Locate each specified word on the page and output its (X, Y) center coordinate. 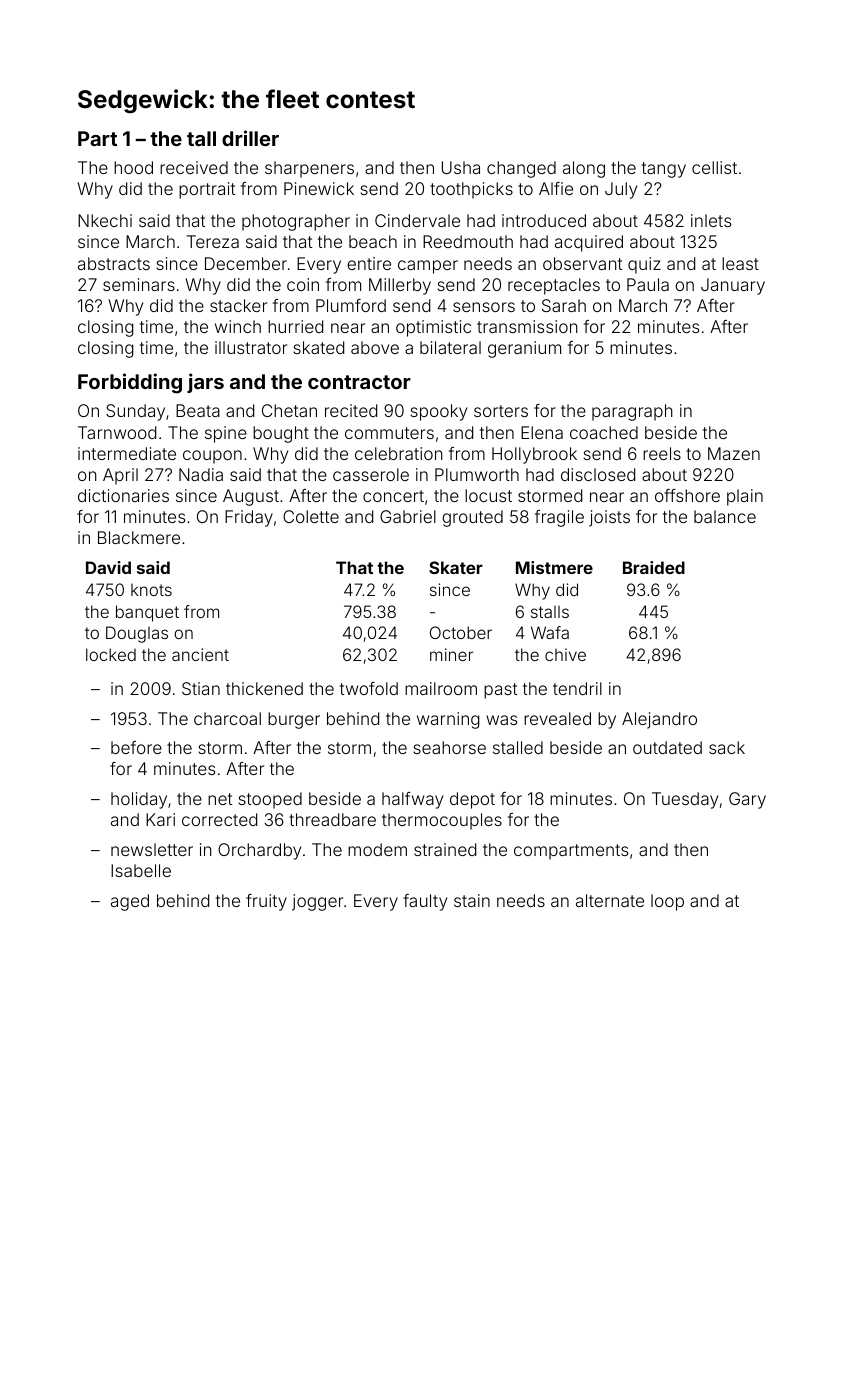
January (733, 286)
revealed (557, 718)
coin (303, 284)
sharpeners (309, 169)
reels (662, 453)
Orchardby (259, 851)
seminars (139, 284)
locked (111, 654)
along (584, 169)
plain (745, 497)
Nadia (201, 474)
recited (351, 410)
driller (250, 138)
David (108, 567)
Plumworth (477, 474)
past (500, 691)
